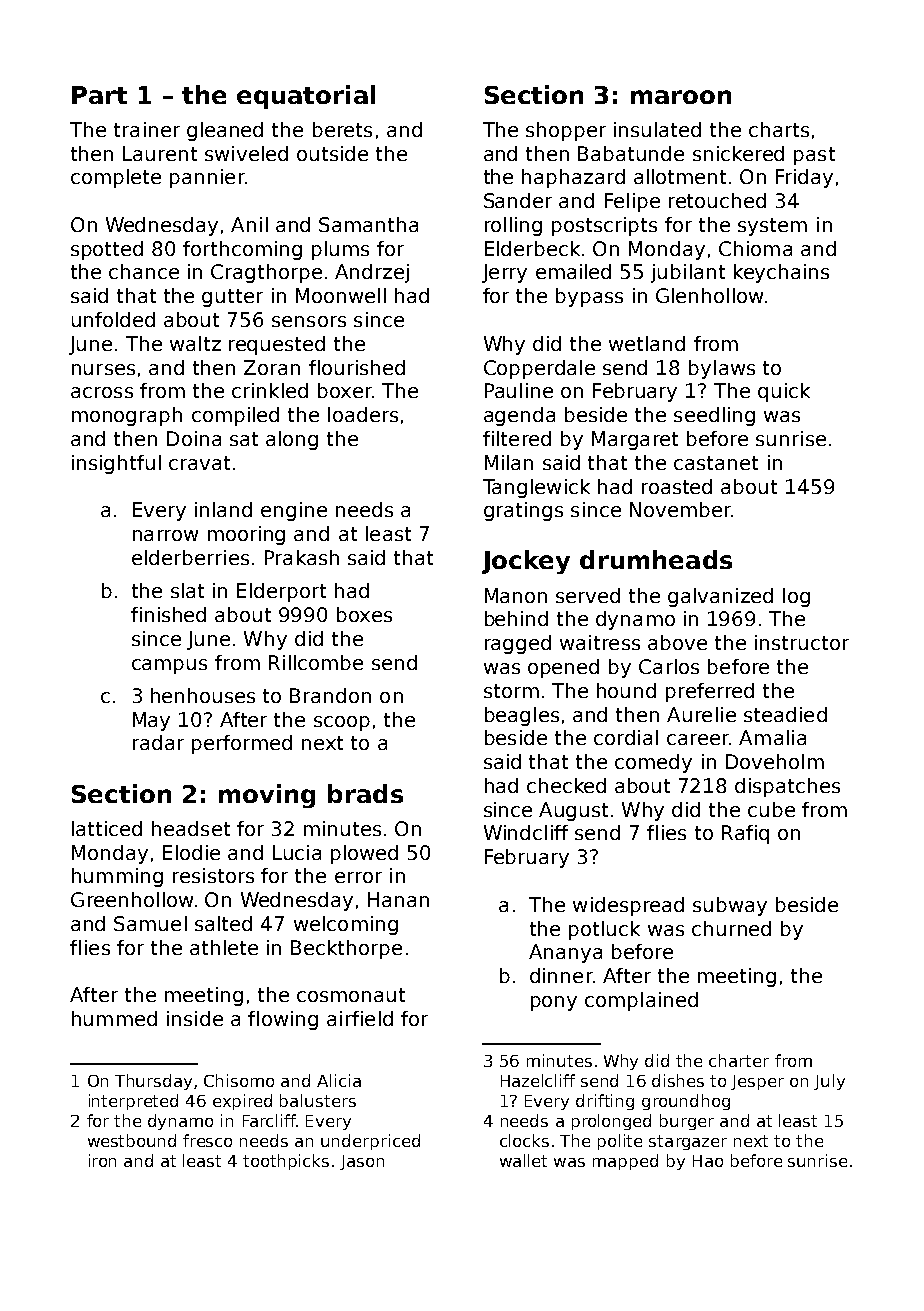 Image resolution: width=924 pixels, height=1311 pixels. Describe the element at coordinates (802, 642) in the screenshot. I see `instructor` at that location.
